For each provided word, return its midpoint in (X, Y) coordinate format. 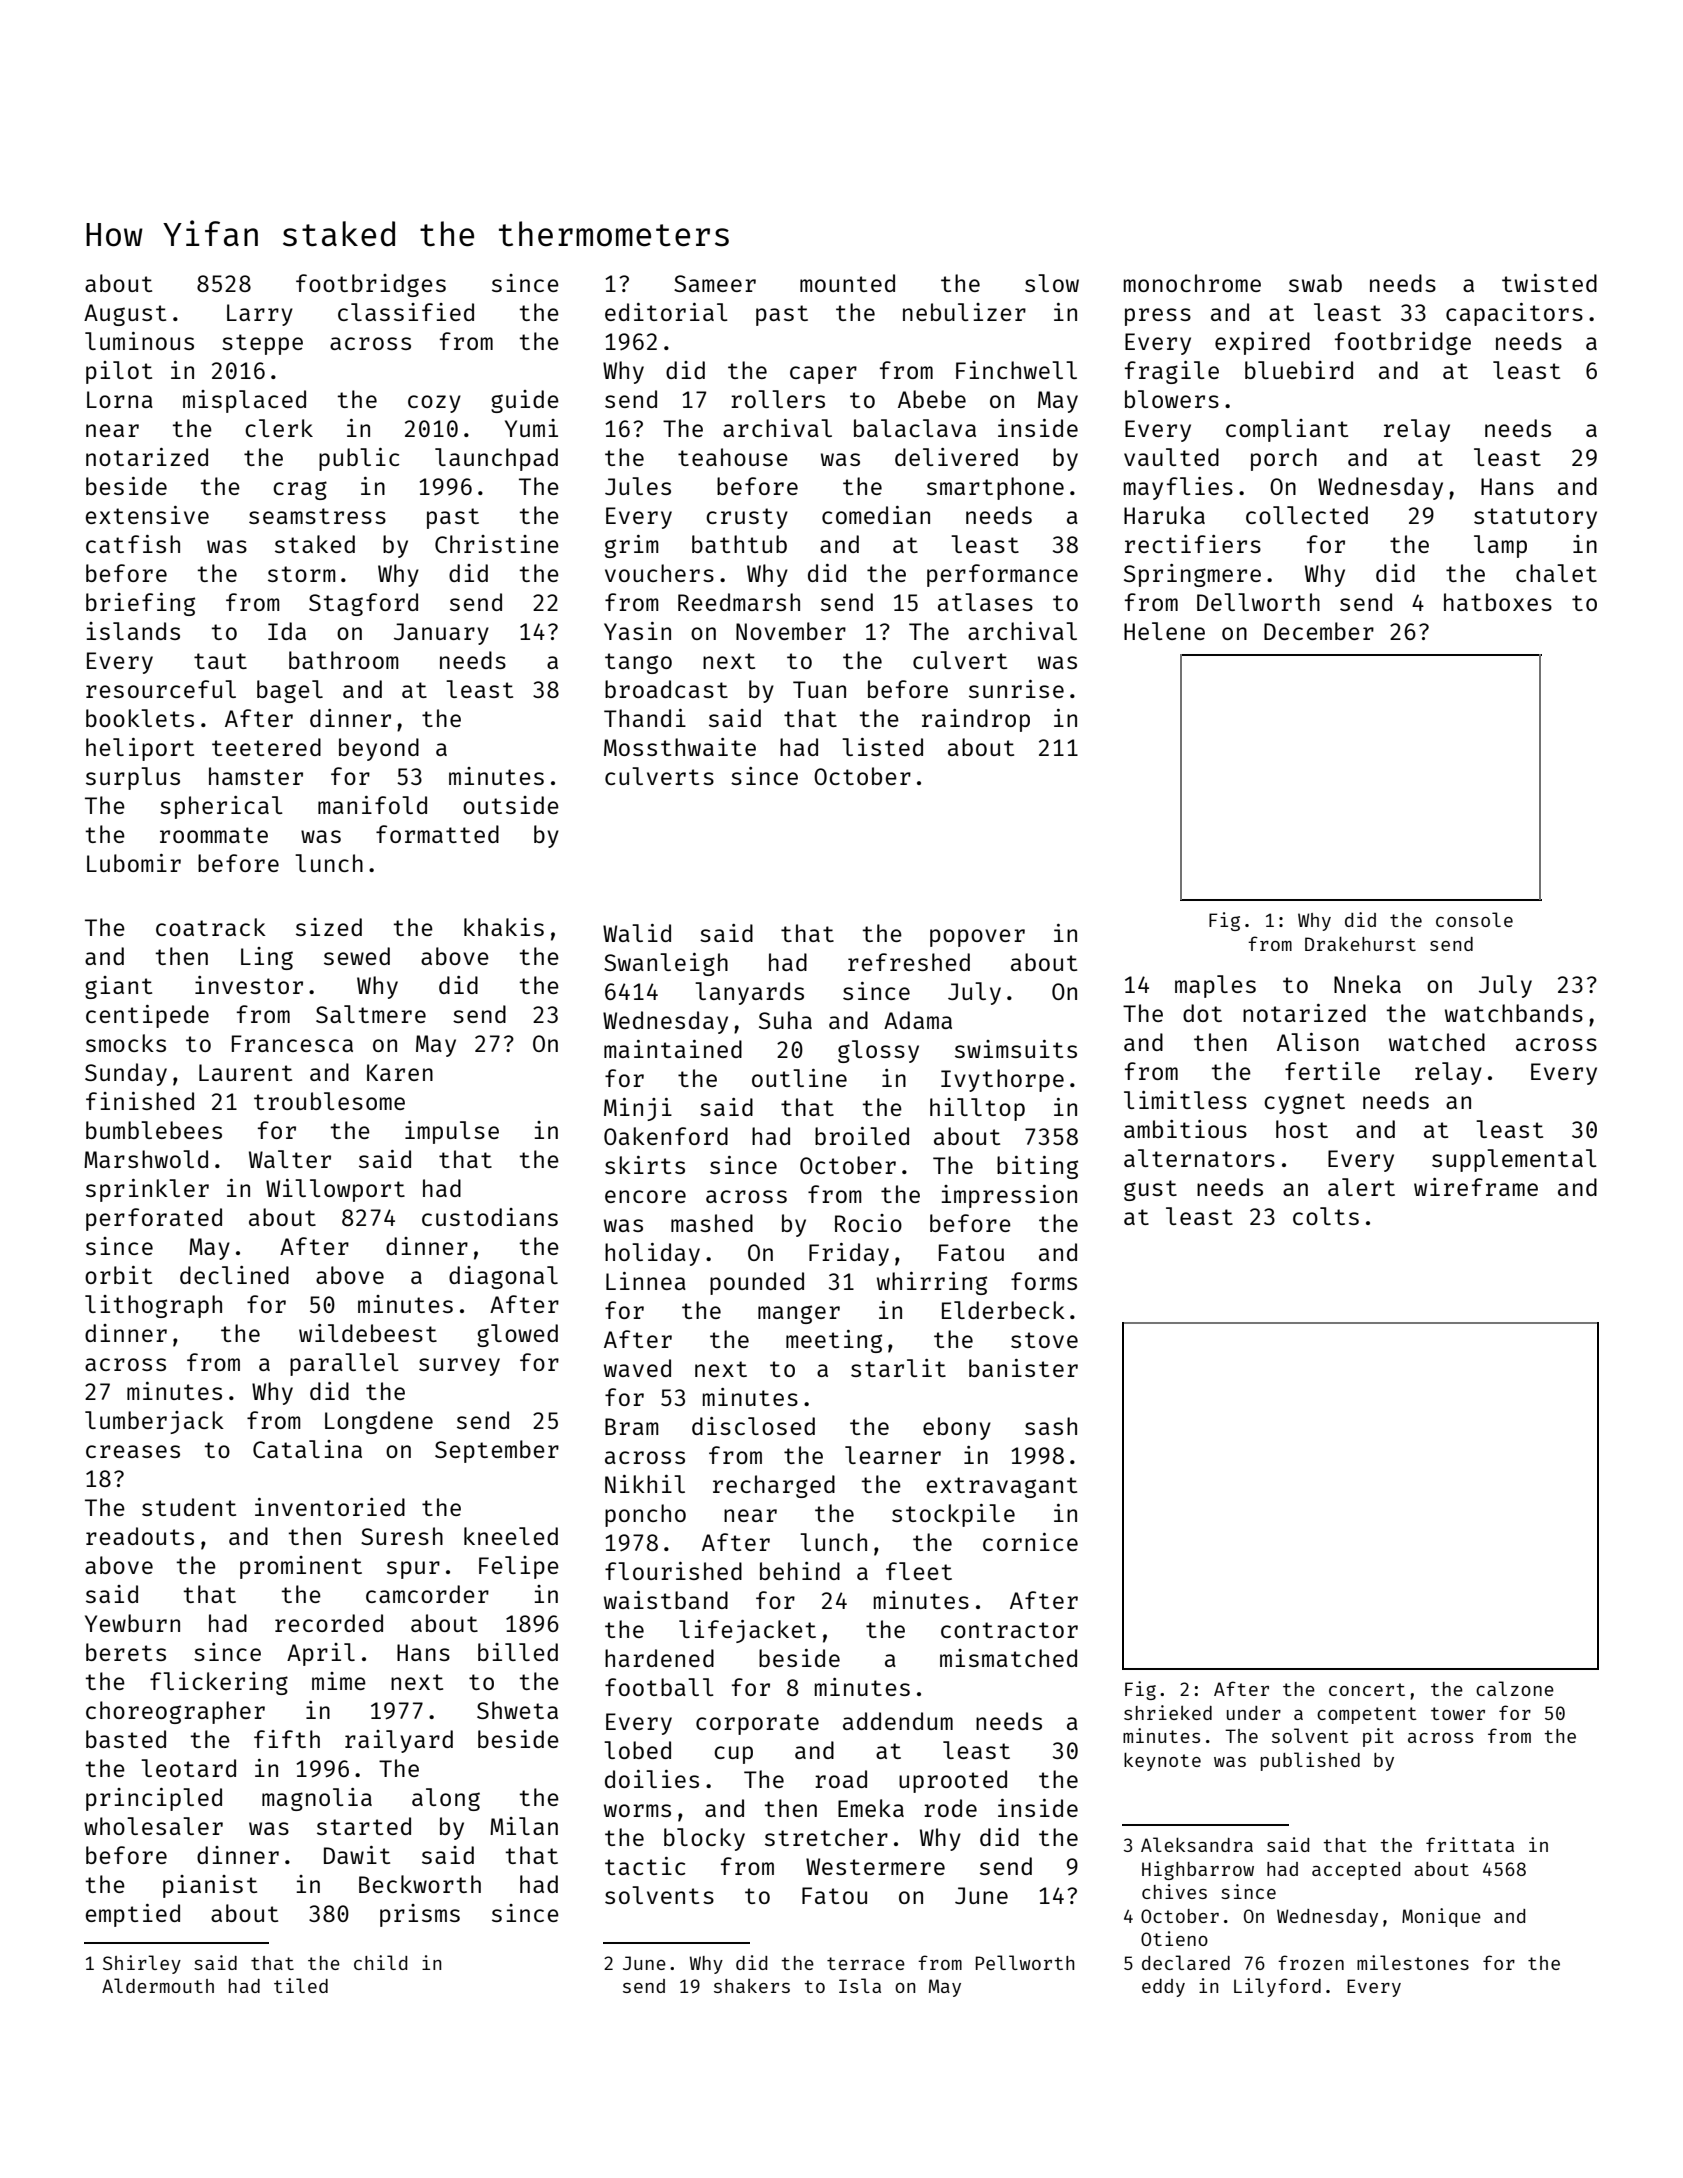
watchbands (1514, 1013)
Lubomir (134, 863)
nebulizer (964, 312)
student (189, 1507)
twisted (1549, 283)
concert (1367, 1689)
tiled (301, 1985)
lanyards (749, 993)
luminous (139, 341)
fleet (919, 1571)
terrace (866, 1963)
